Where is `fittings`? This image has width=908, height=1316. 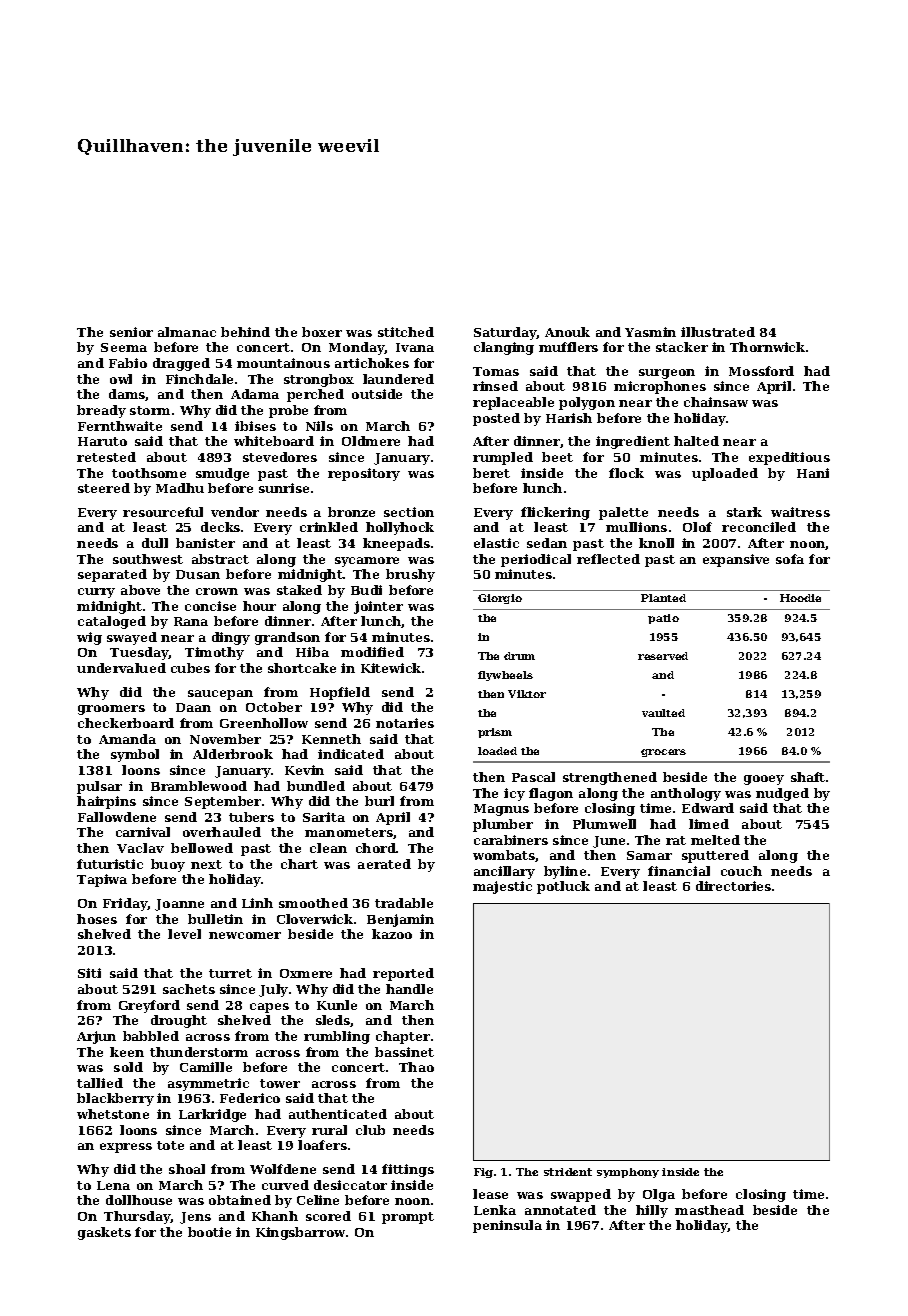
fittings is located at coordinates (408, 1170).
